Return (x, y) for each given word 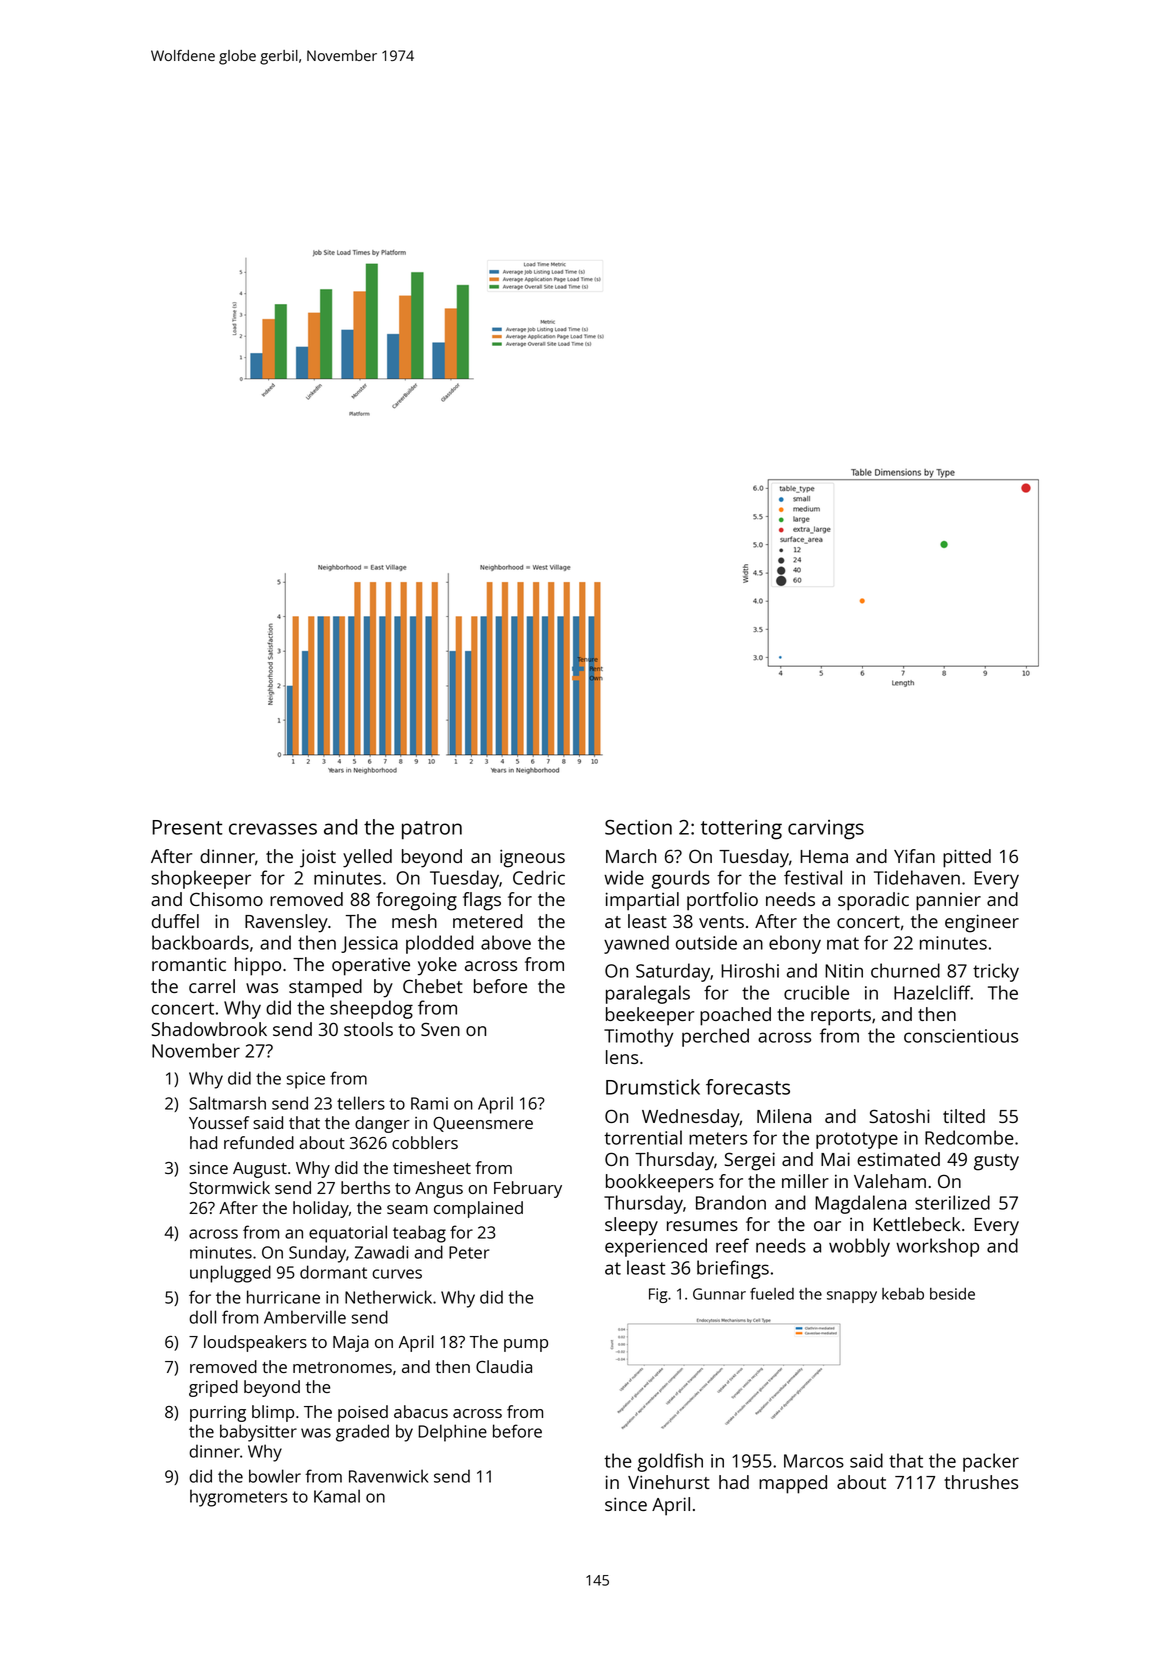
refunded (259, 1142)
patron (432, 830)
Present (187, 827)
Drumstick (653, 1087)
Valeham (890, 1181)
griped (213, 1388)
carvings (826, 830)
